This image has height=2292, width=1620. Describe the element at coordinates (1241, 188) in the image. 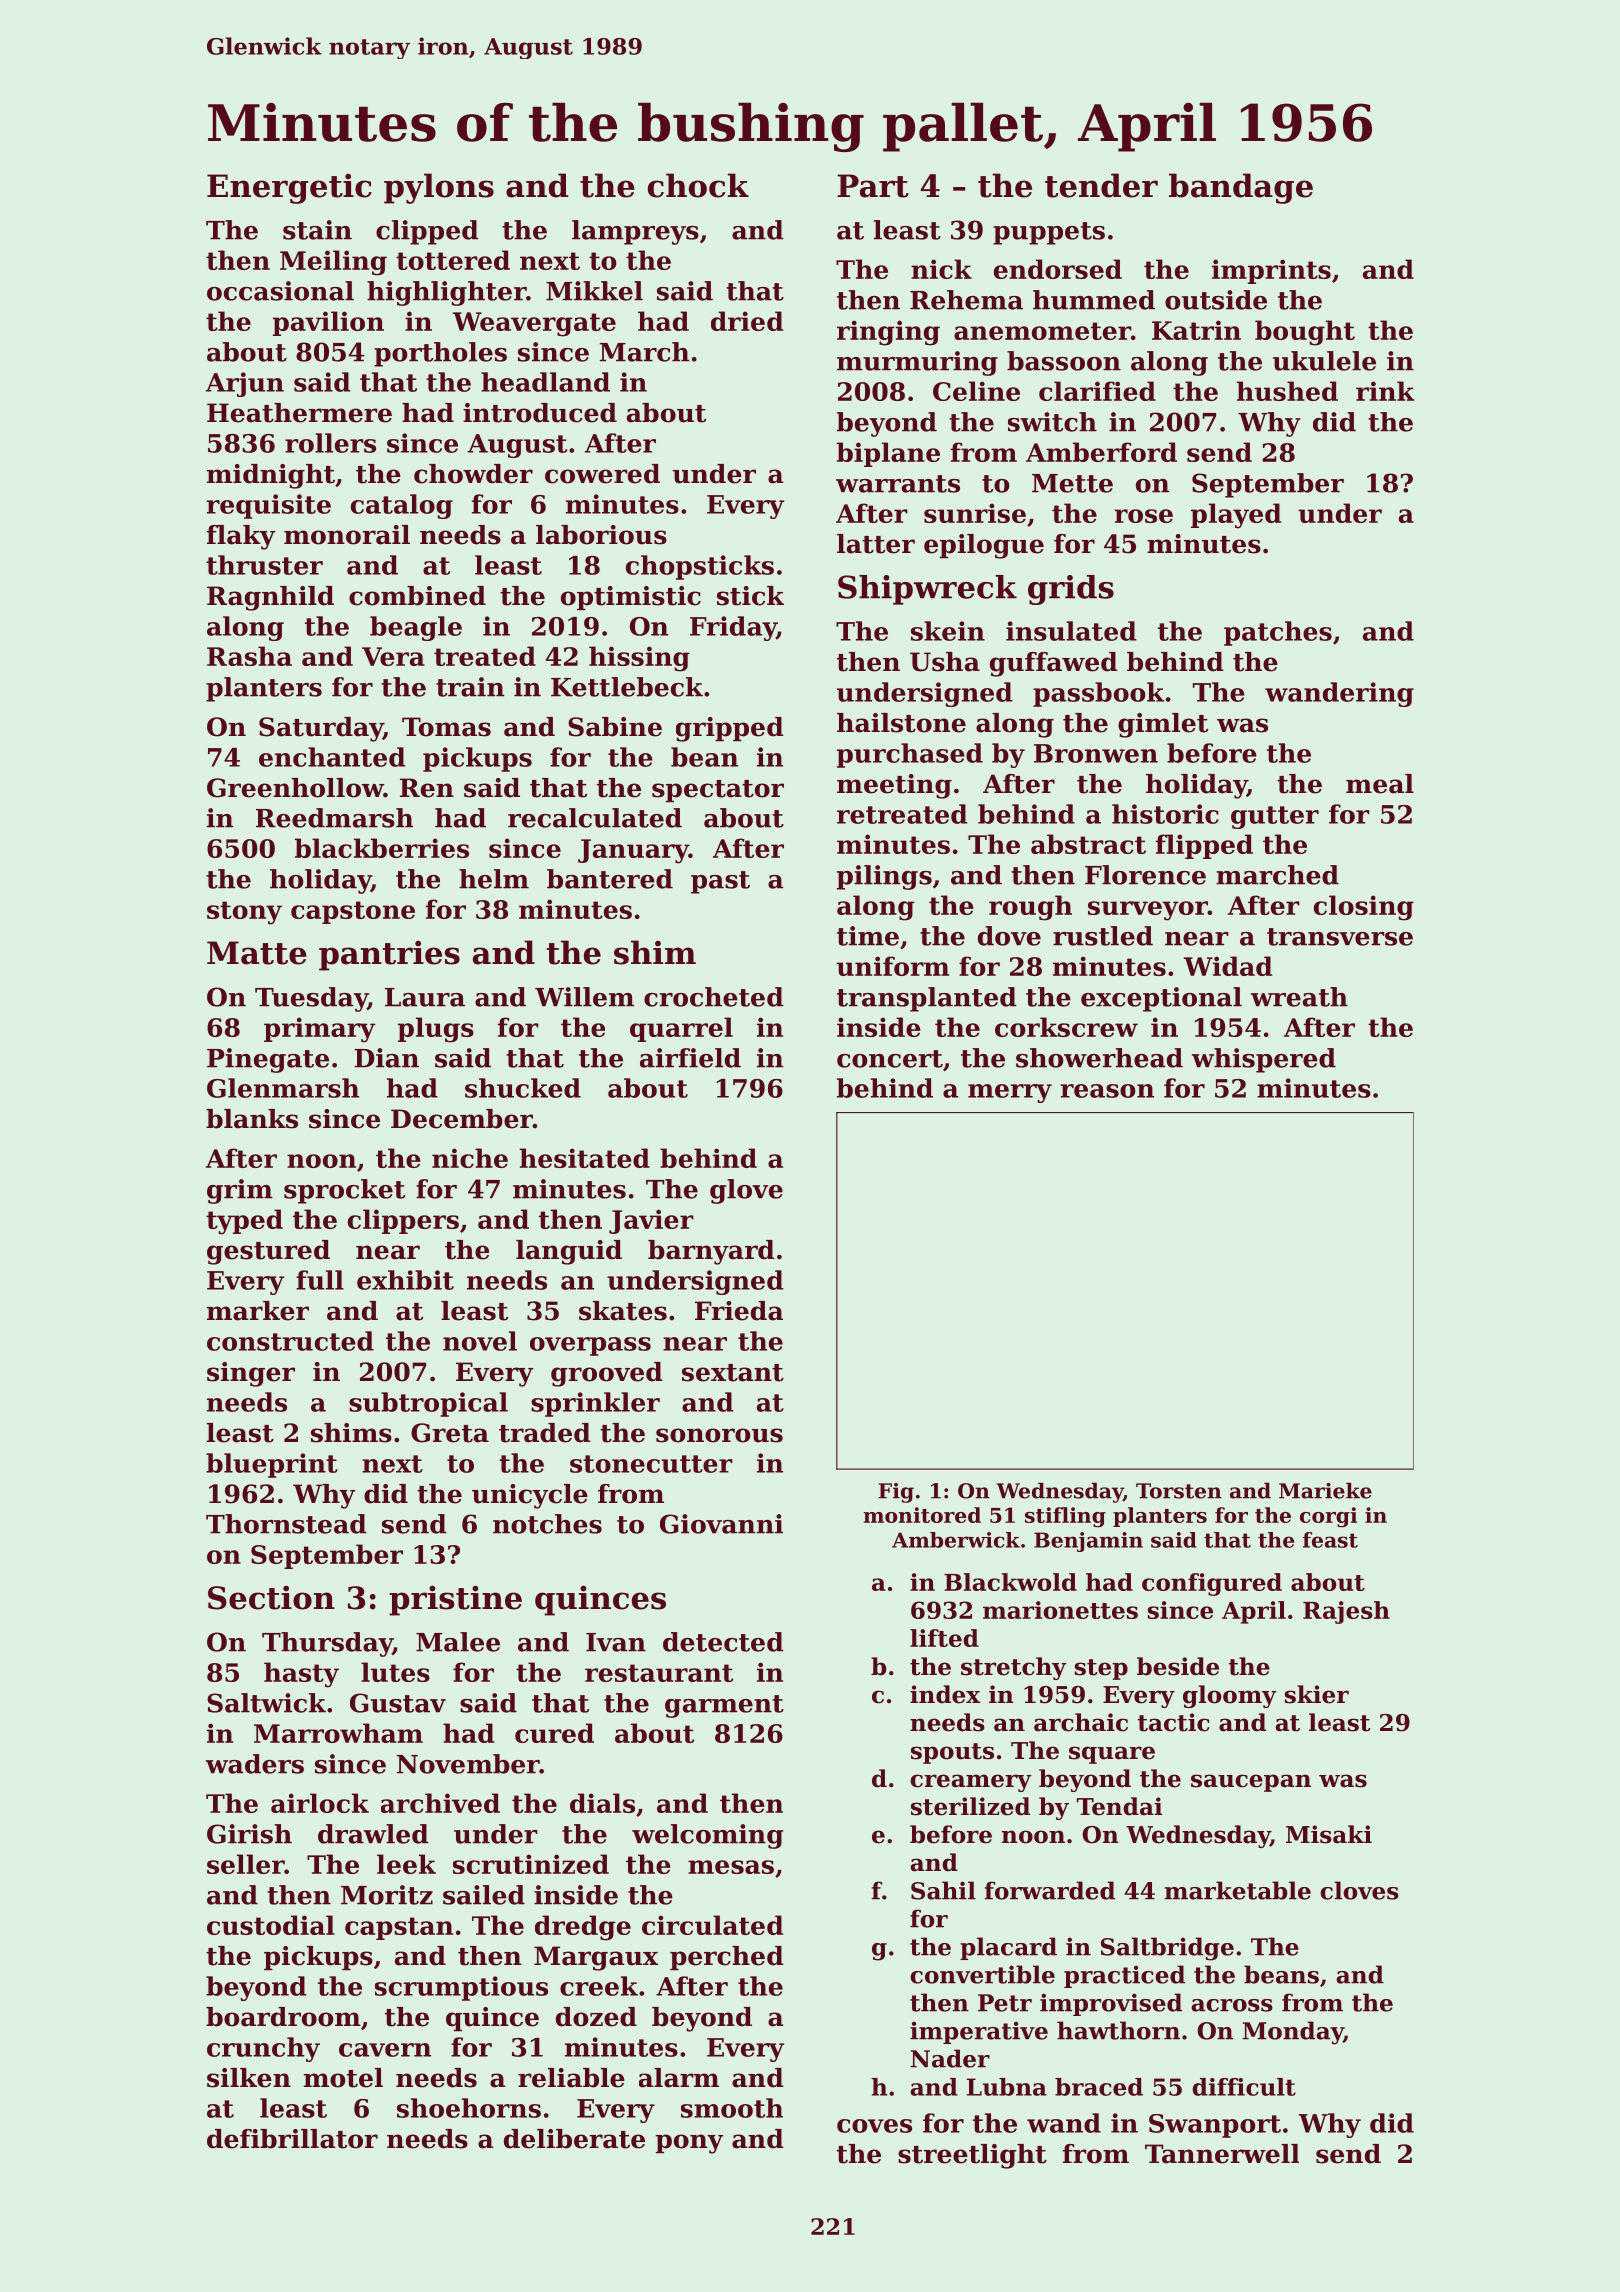

I see `bandage` at that location.
